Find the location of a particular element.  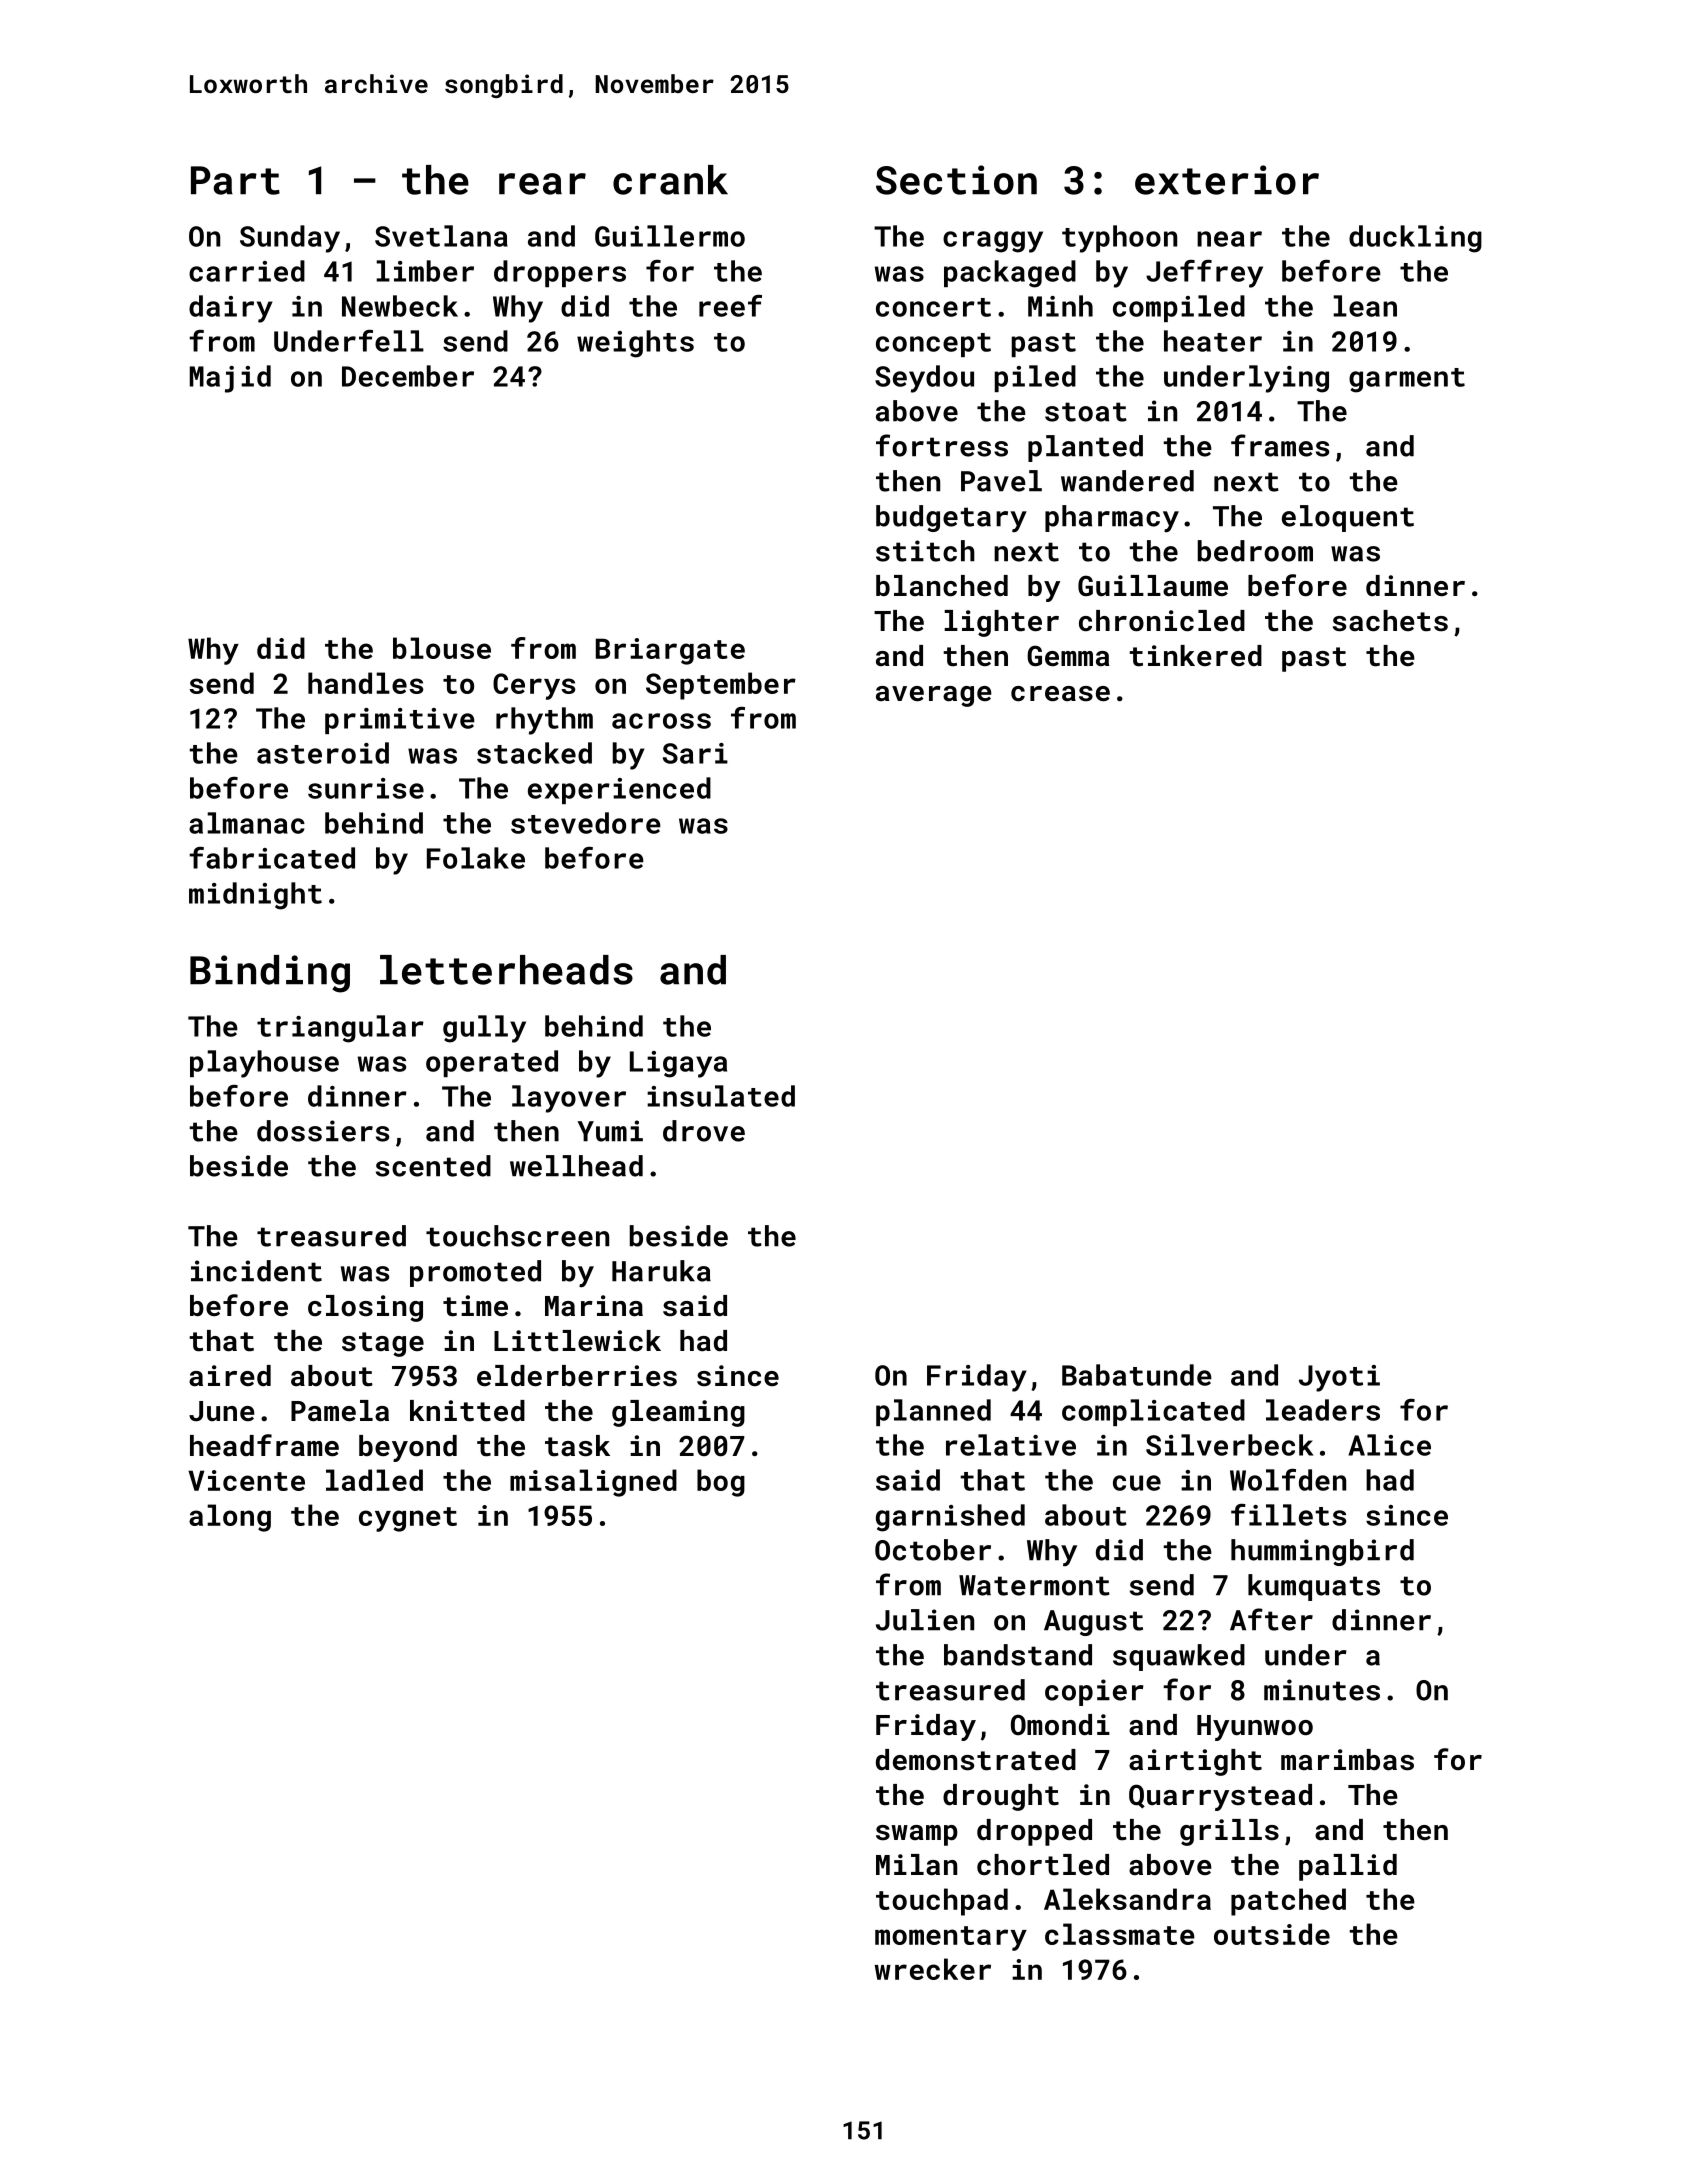

pallid is located at coordinates (1348, 1867).
